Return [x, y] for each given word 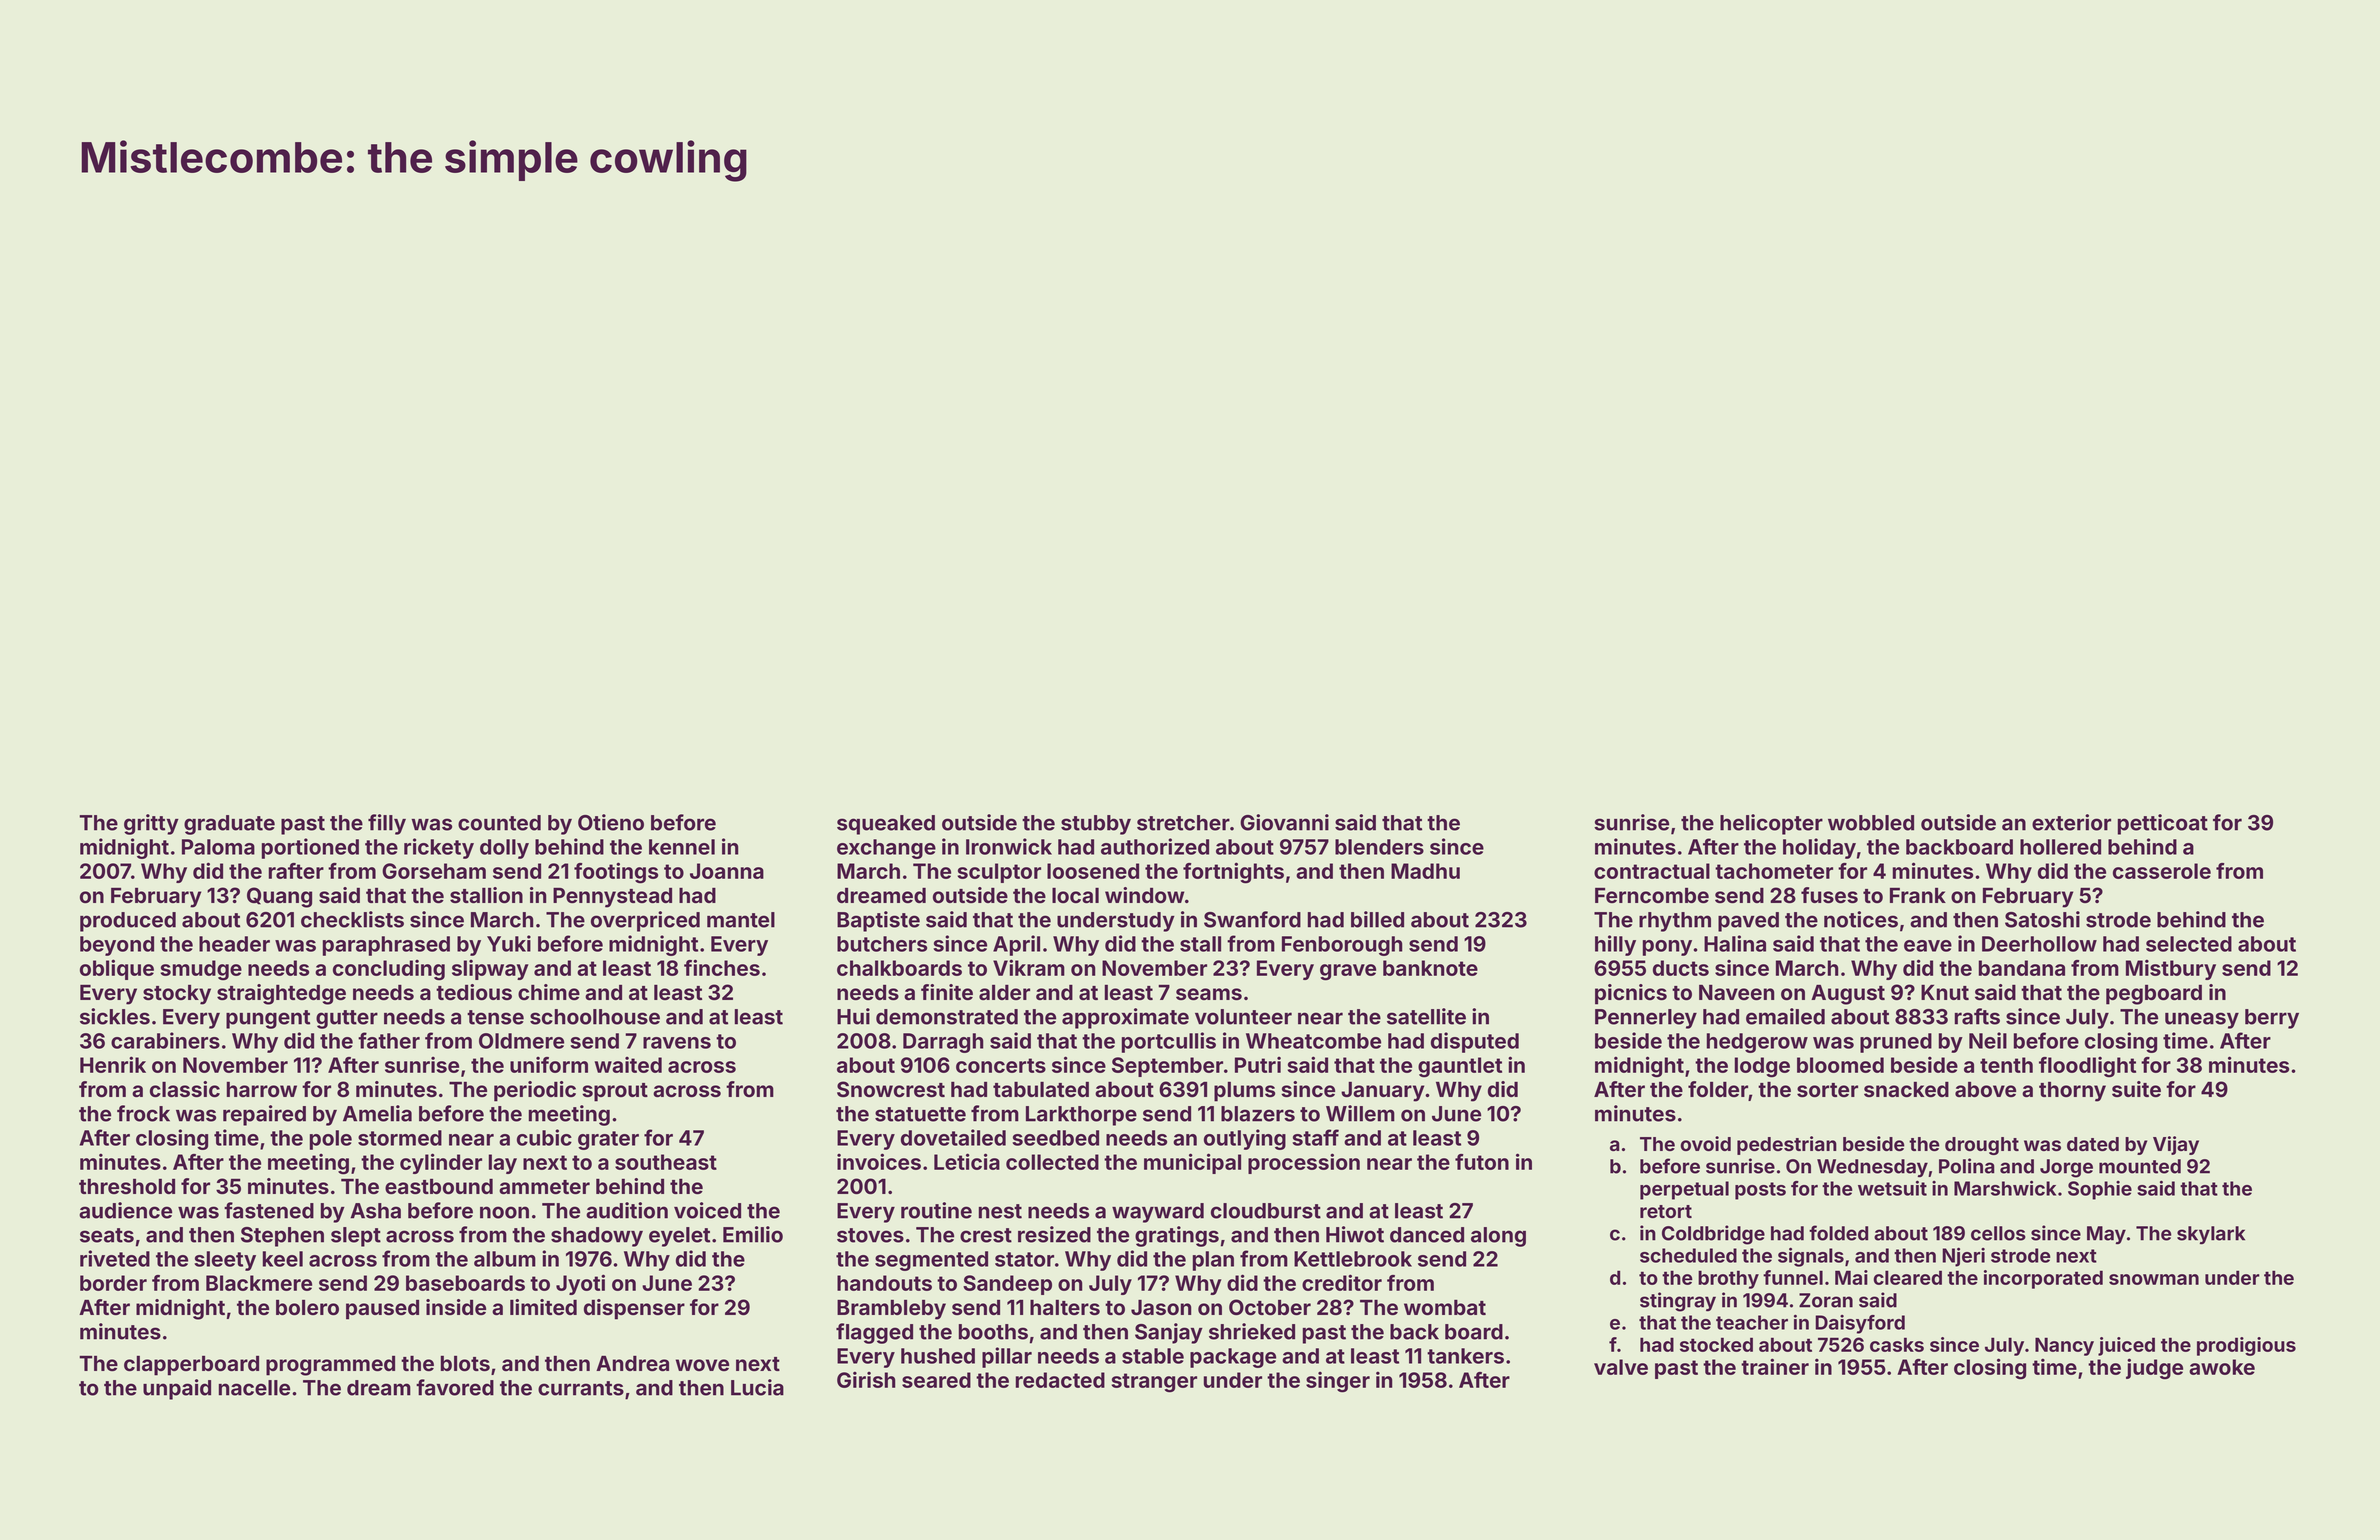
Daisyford [1860, 1324]
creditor [1342, 1282]
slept [356, 1237]
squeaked [886, 825]
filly [387, 824]
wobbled [1871, 823]
